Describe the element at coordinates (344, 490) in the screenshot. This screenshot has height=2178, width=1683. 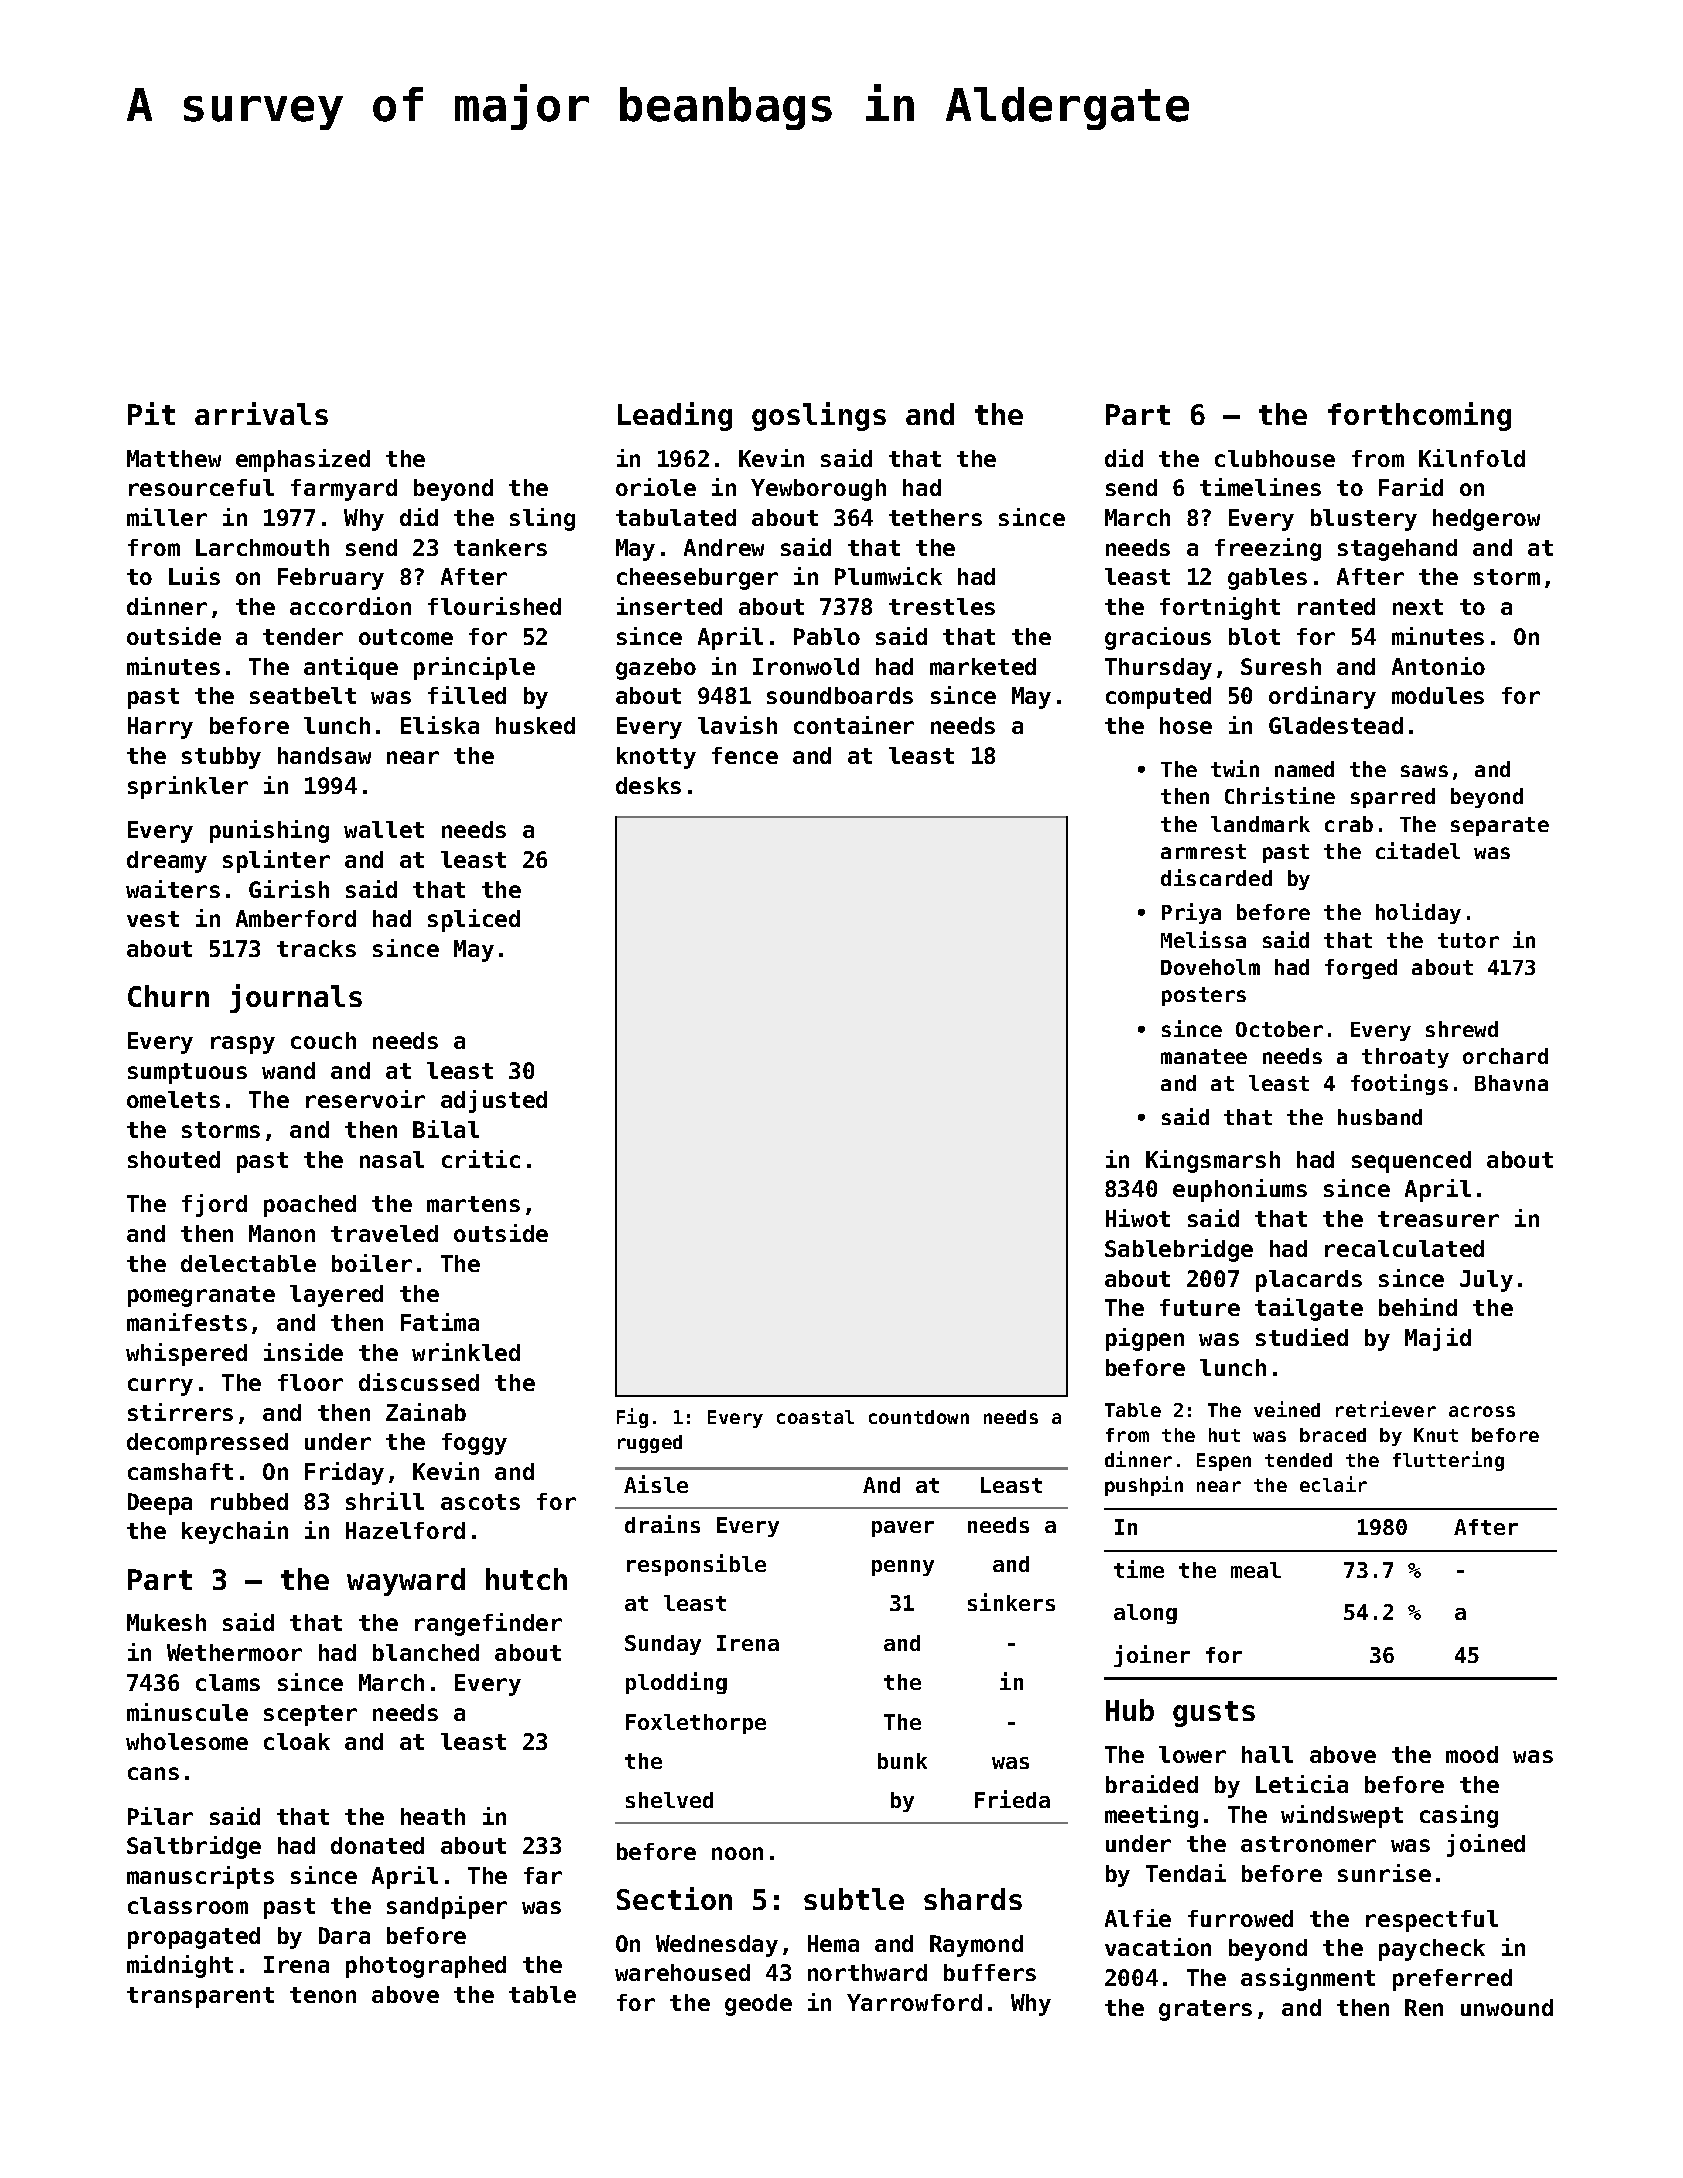
I see `farmyard` at that location.
